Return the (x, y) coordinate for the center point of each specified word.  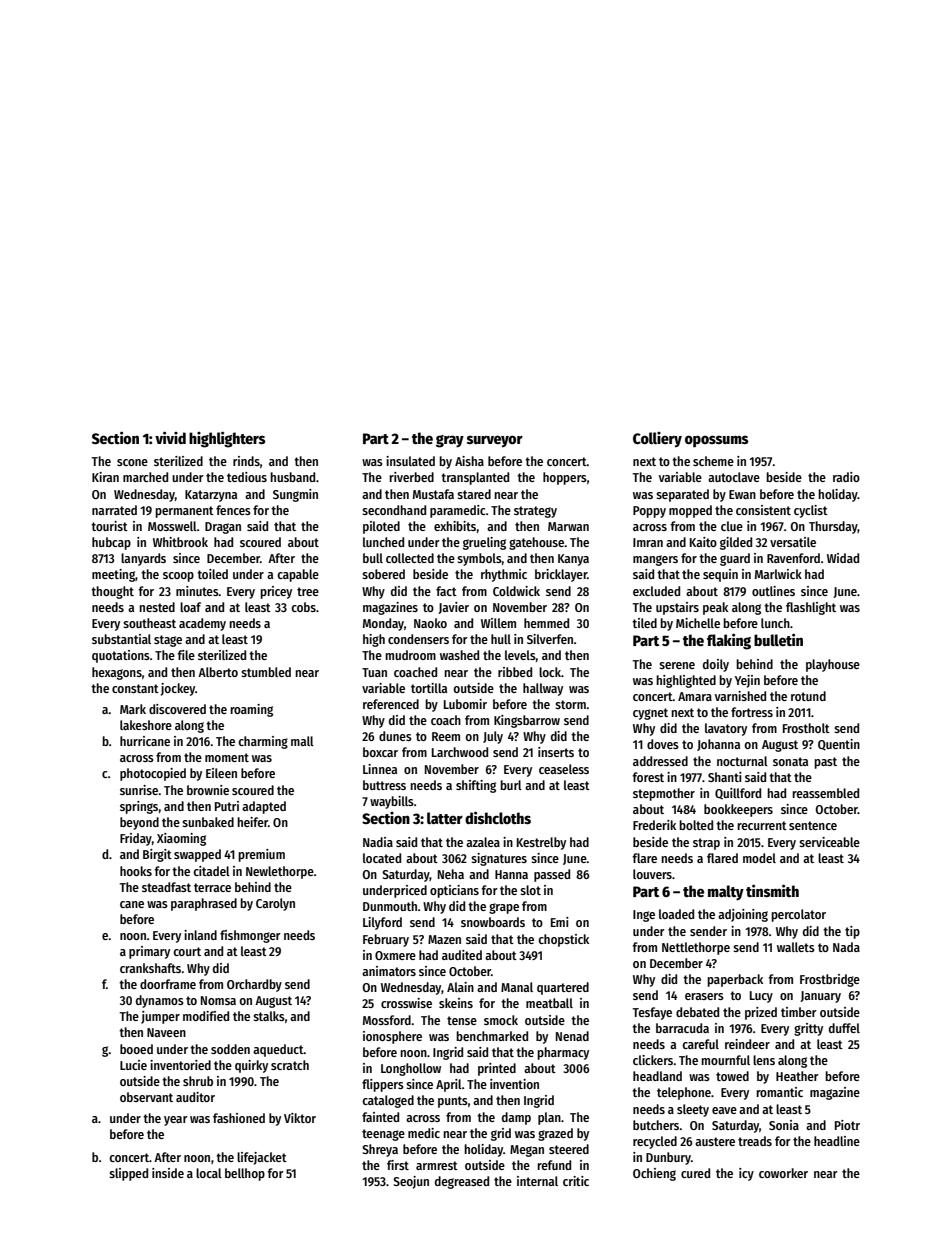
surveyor (495, 441)
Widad (843, 558)
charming (263, 742)
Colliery (657, 440)
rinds (246, 461)
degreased (462, 1182)
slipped (128, 1174)
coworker (783, 1173)
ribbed (515, 672)
